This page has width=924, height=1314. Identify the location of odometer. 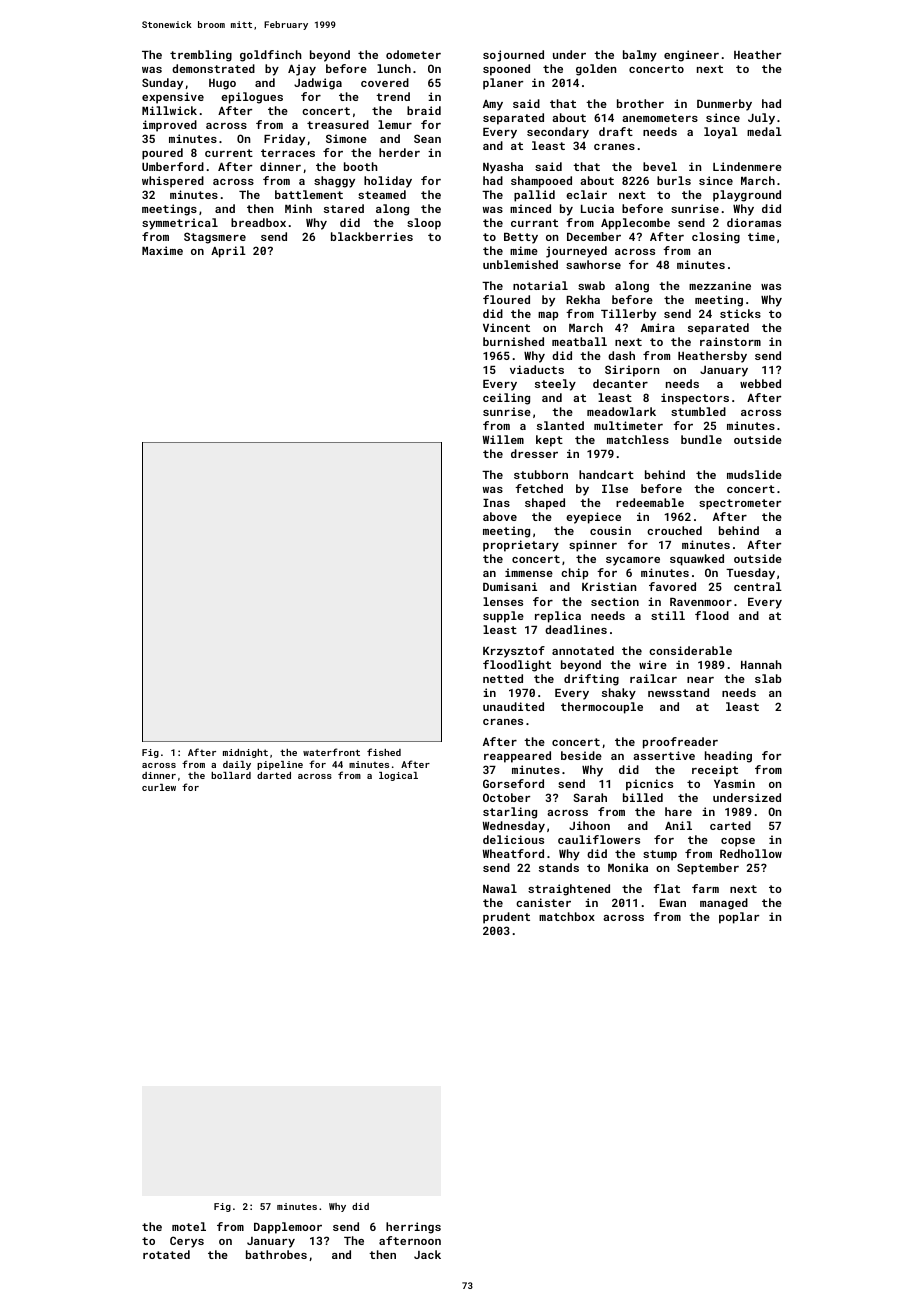
(413, 54).
